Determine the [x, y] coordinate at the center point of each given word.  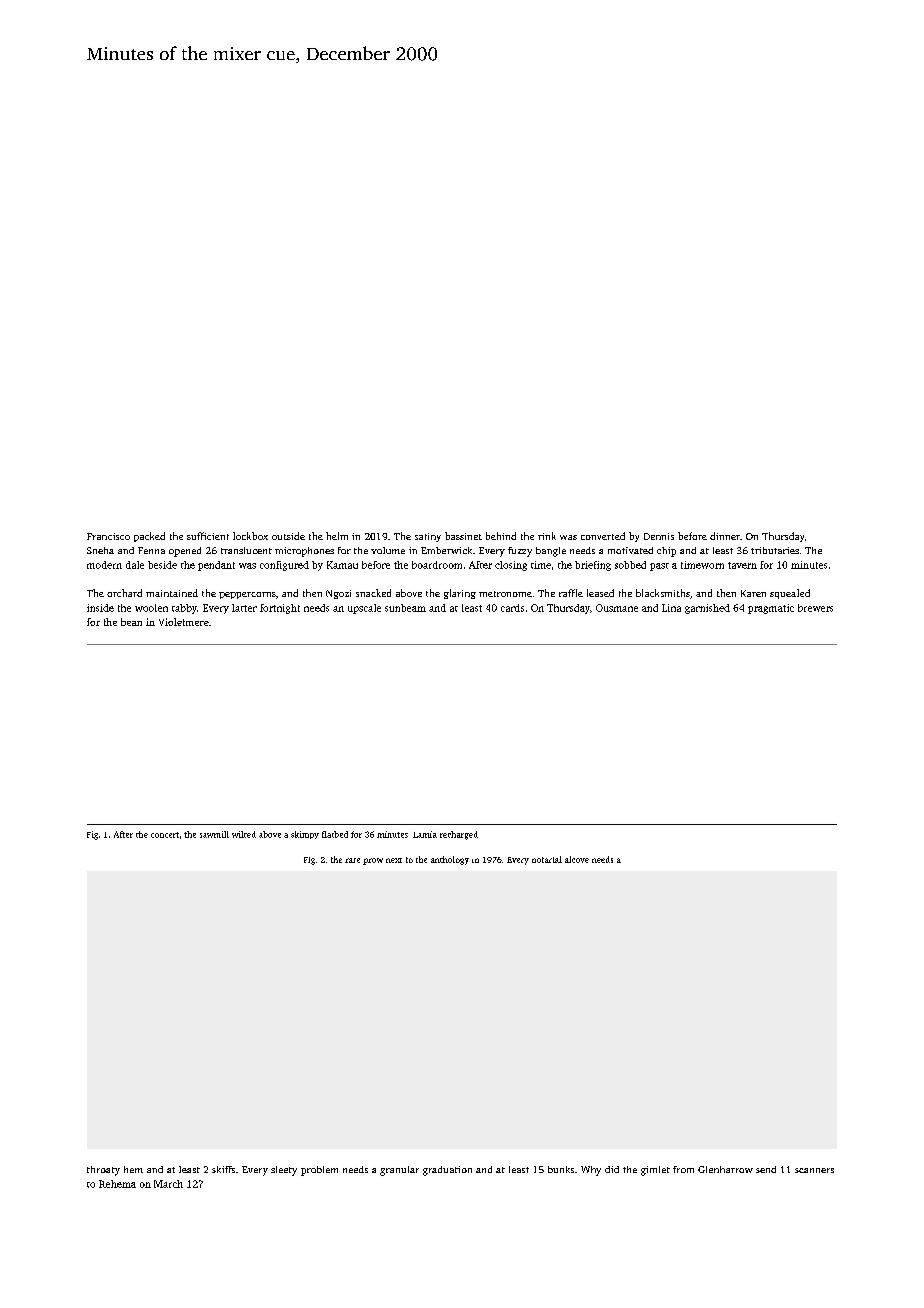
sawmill [214, 834]
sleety [284, 1171]
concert [165, 835]
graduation [447, 1171]
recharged [459, 835]
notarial [547, 859]
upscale [364, 609]
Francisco [108, 536]
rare [352, 860]
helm [337, 536]
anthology [450, 860]
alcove [577, 859]
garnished [707, 609]
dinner [725, 536]
